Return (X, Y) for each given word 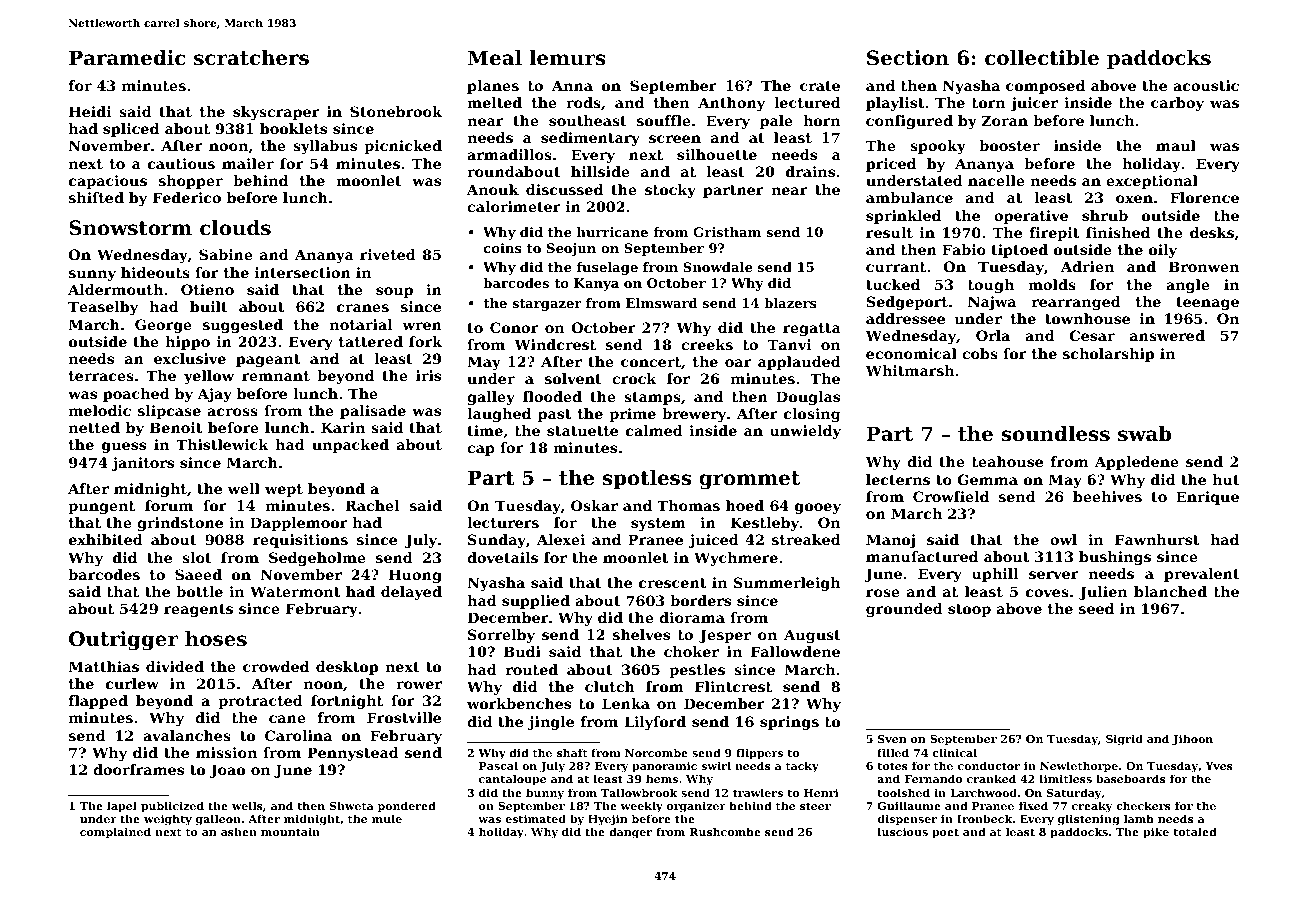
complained (115, 833)
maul (1176, 145)
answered (1167, 335)
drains (810, 171)
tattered (371, 341)
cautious (181, 163)
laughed (499, 415)
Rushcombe (725, 831)
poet (945, 833)
